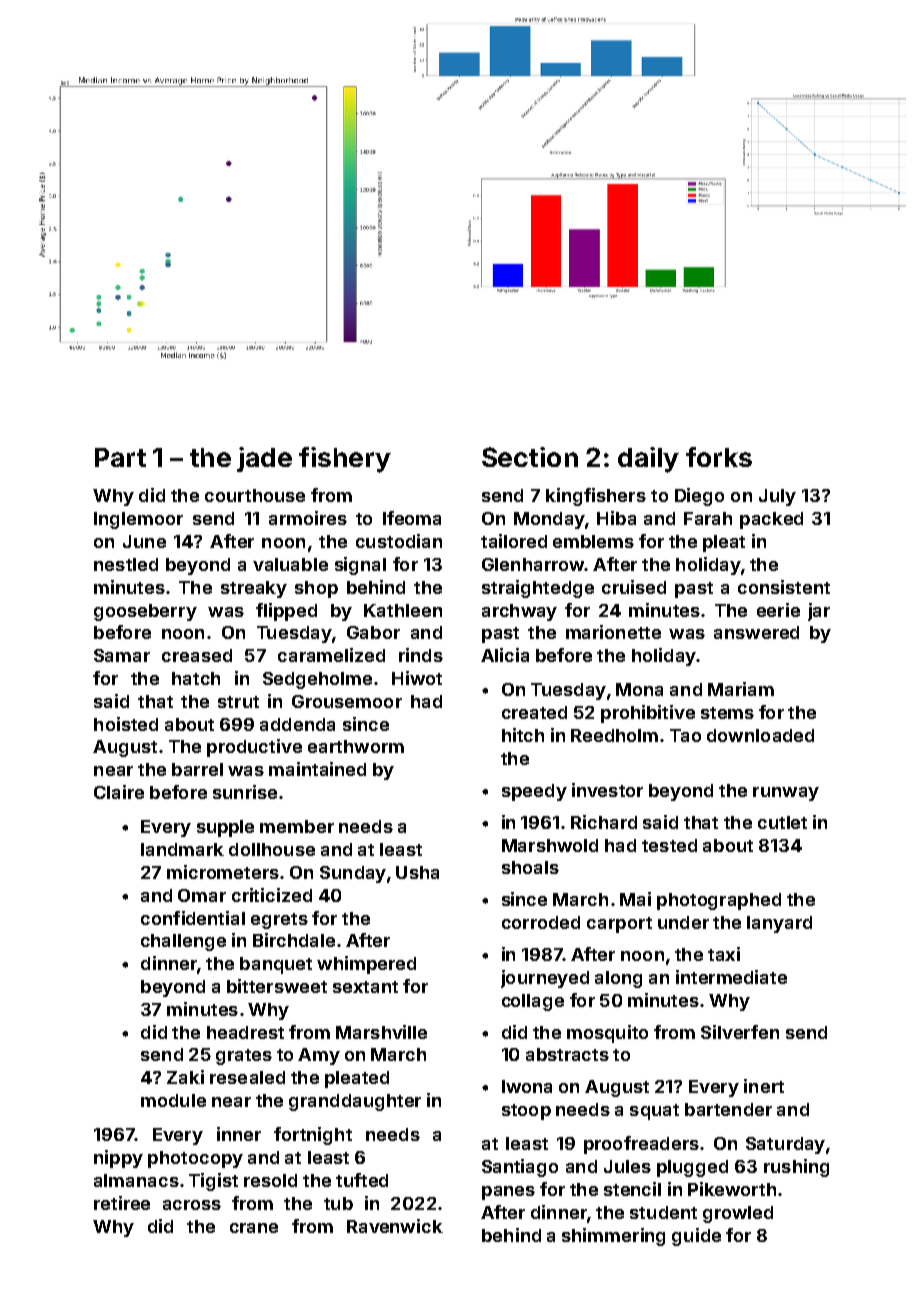 The width and height of the document is (924, 1308). I want to click on Claire, so click(119, 792).
